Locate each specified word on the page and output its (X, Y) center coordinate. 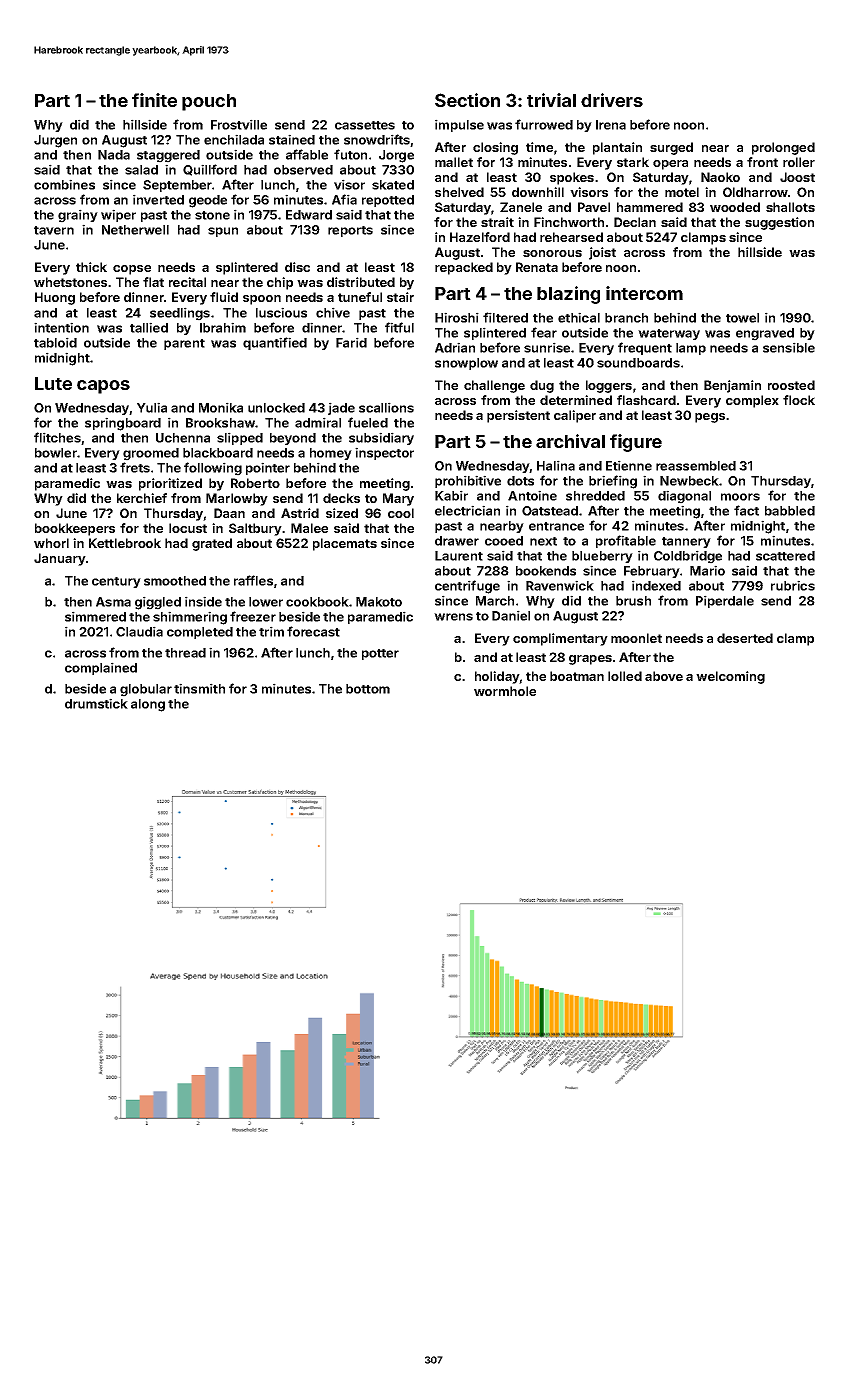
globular (146, 690)
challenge (494, 386)
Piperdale (725, 601)
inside (203, 601)
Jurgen (55, 141)
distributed (361, 282)
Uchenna (183, 438)
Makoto (379, 602)
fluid (224, 297)
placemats (345, 544)
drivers (612, 100)
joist (602, 253)
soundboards (638, 363)
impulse (459, 125)
